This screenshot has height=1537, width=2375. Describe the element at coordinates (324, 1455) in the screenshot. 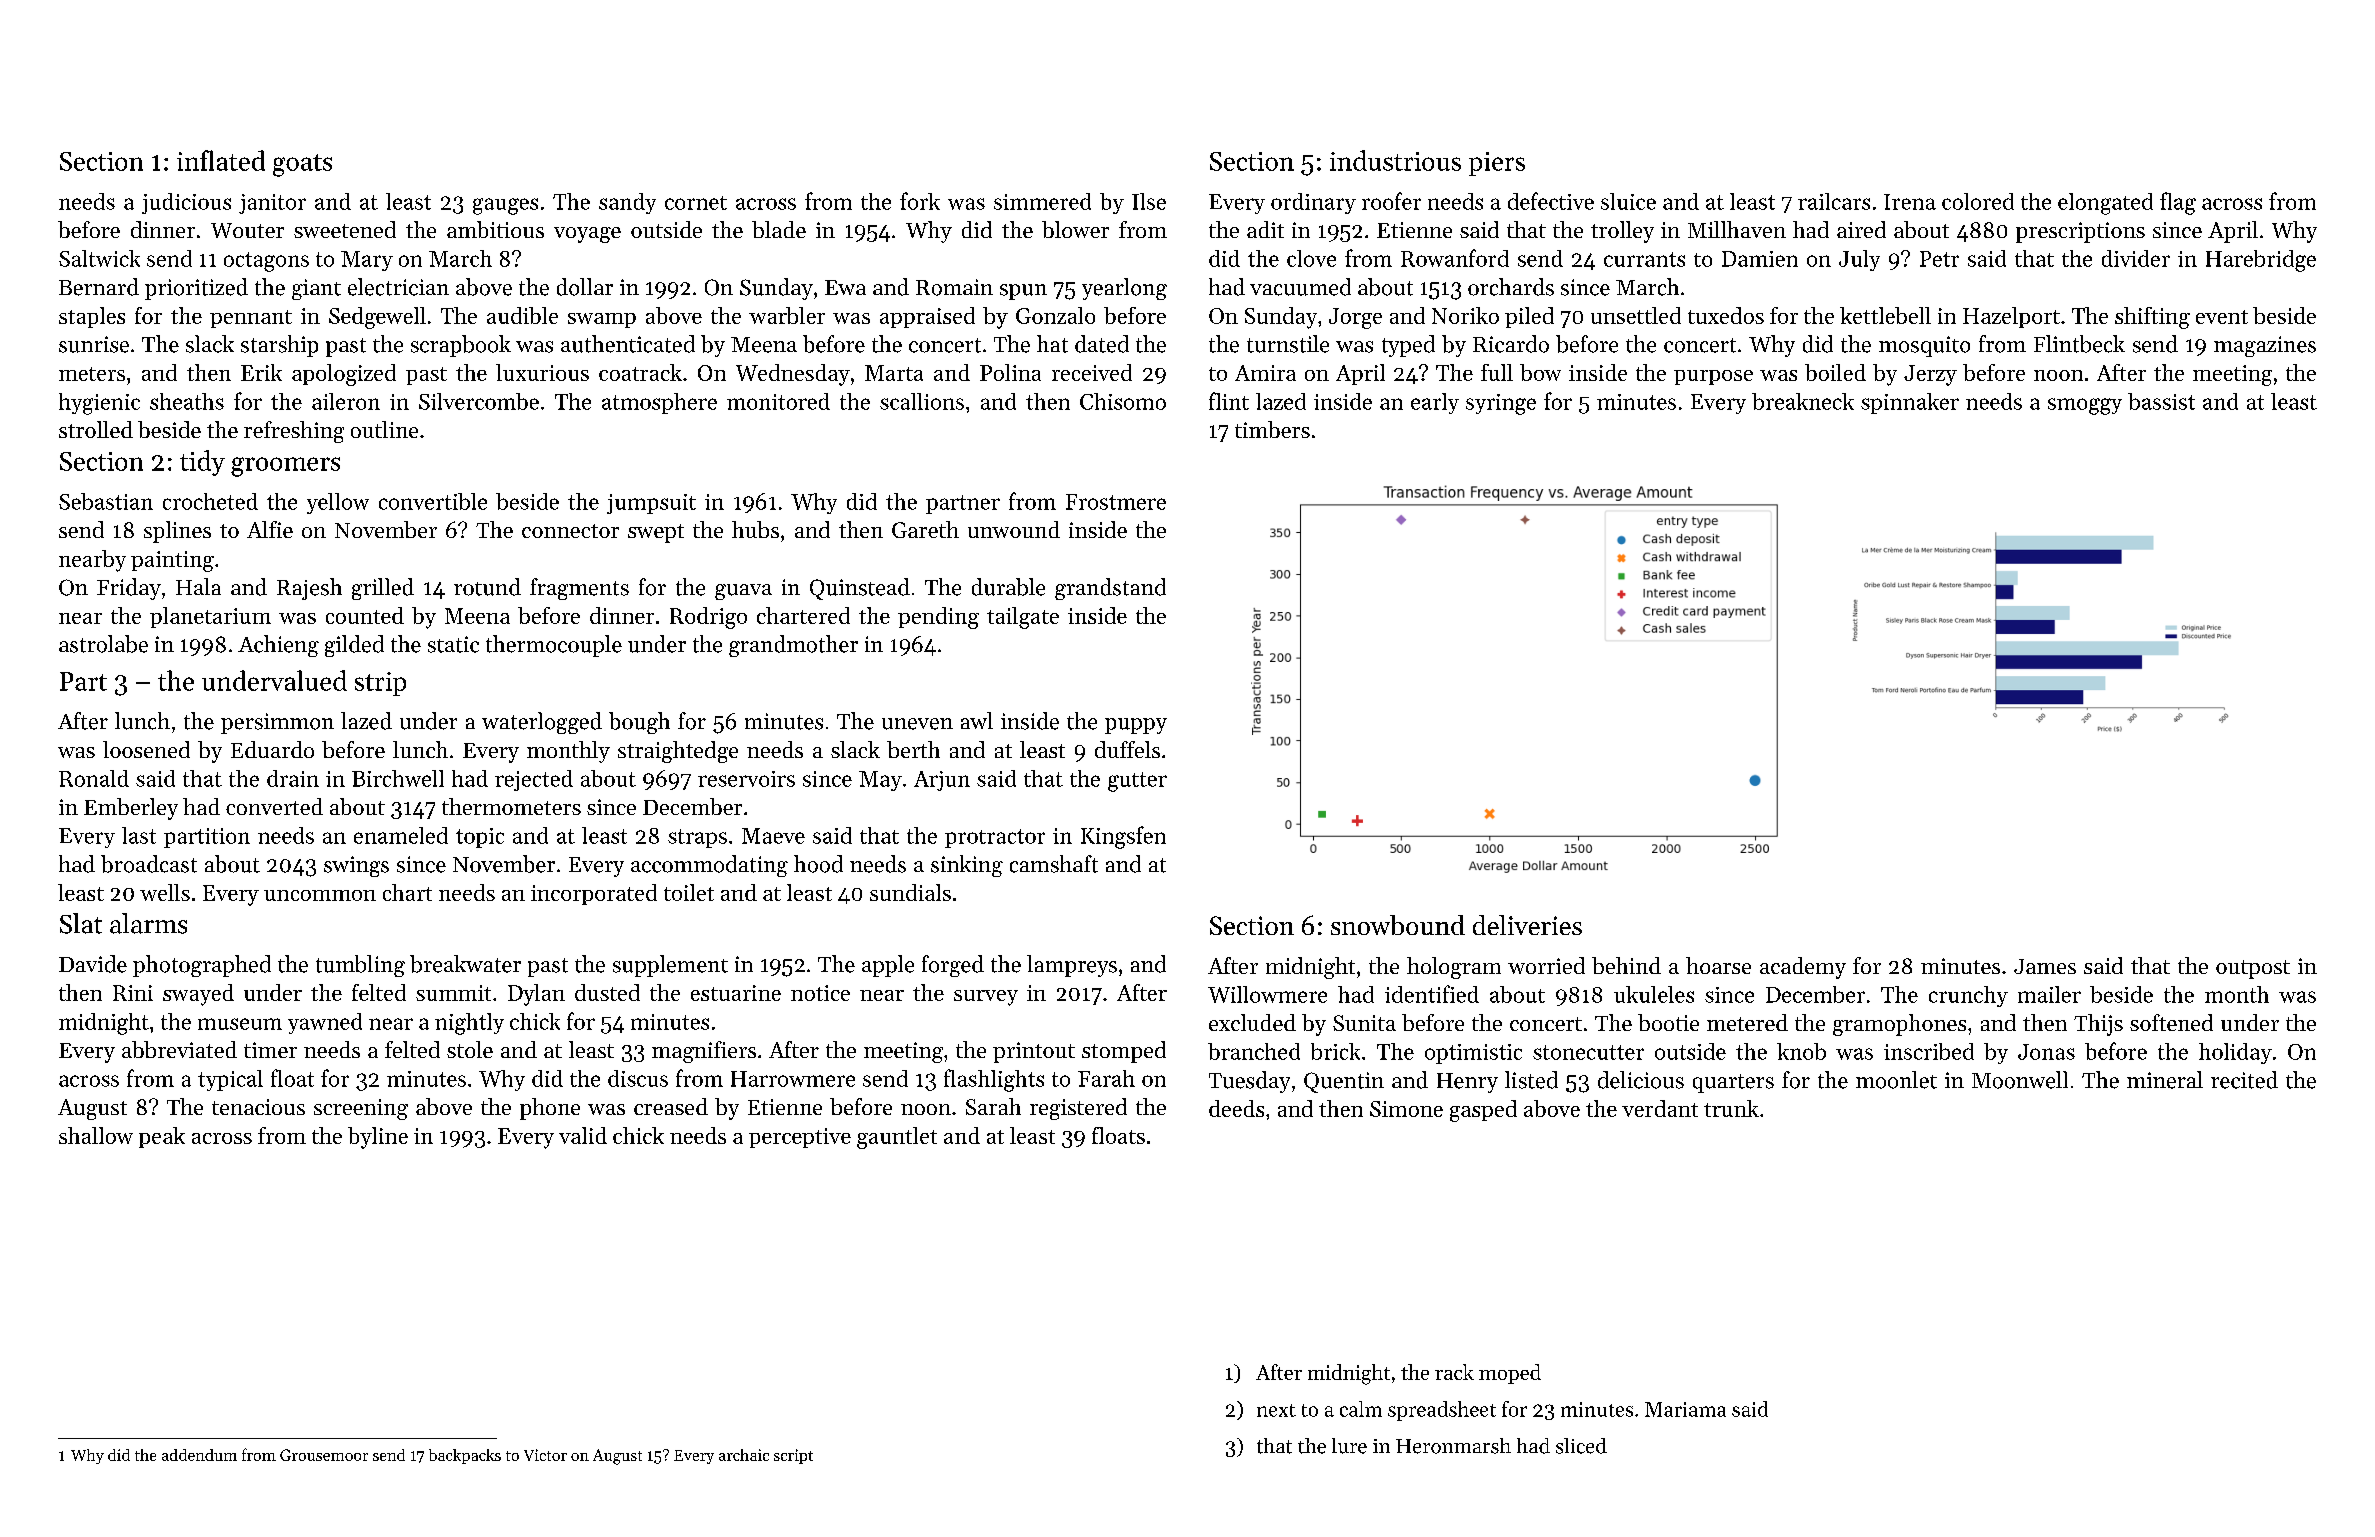

I see `Grousemoor` at that location.
